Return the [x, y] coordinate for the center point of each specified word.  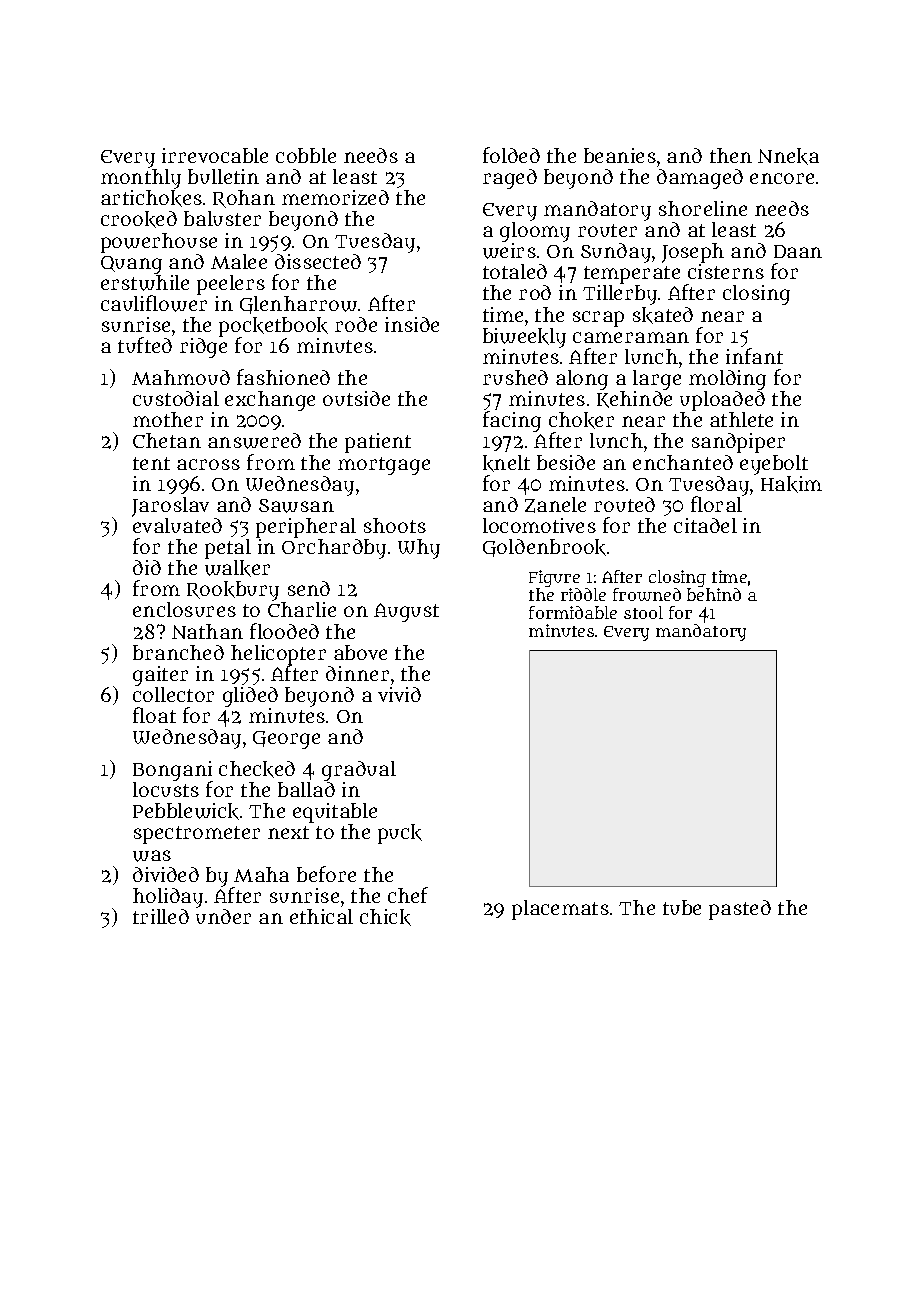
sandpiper [738, 443]
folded [511, 155]
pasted [740, 910]
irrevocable [215, 155]
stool [643, 612]
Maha [261, 874]
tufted [145, 345]
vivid [399, 694]
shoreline [703, 208]
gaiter [160, 676]
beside [566, 462]
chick [385, 917]
